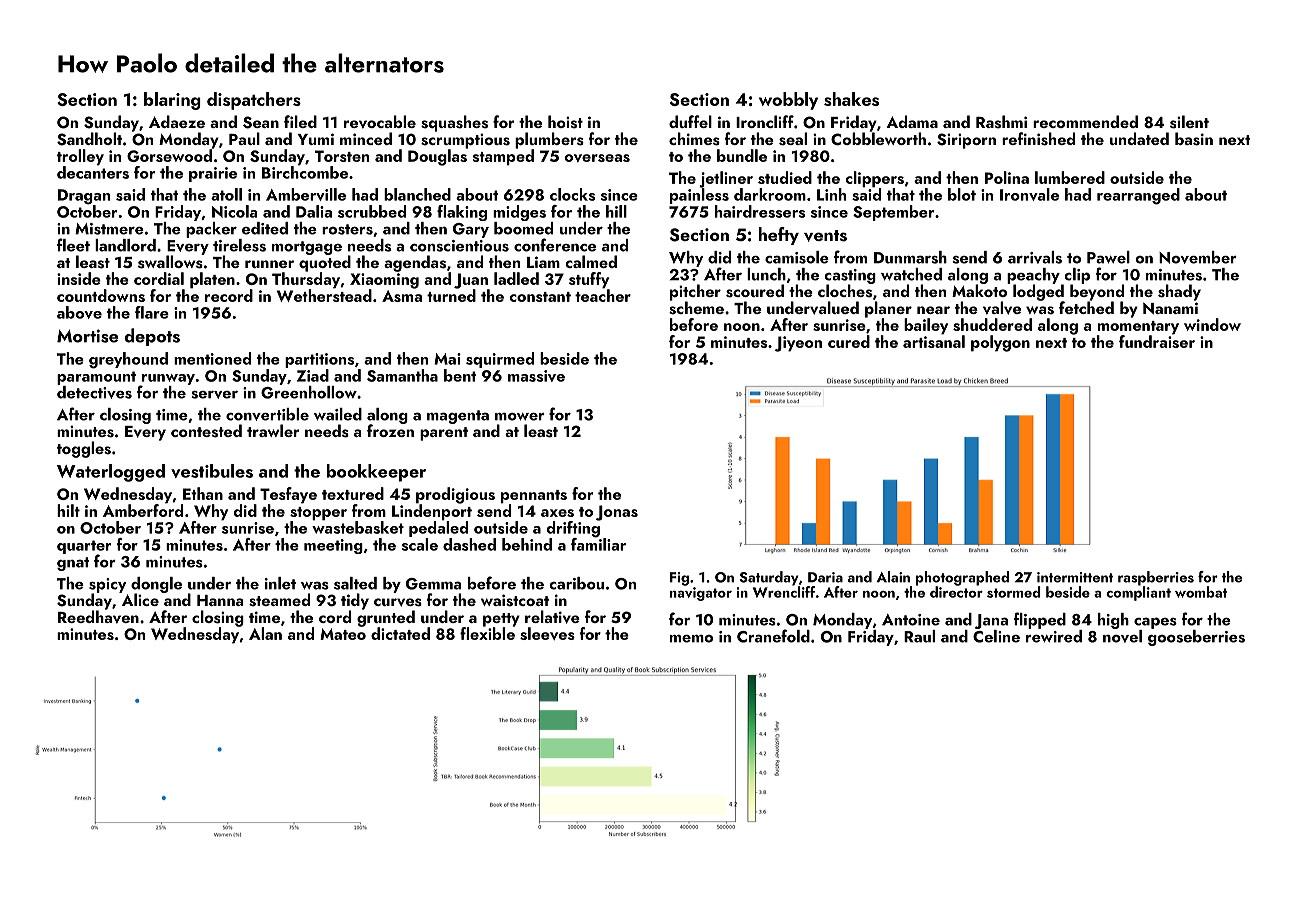 This document has height=924, width=1308. What do you see at coordinates (172, 101) in the document?
I see `blaring` at bounding box center [172, 101].
